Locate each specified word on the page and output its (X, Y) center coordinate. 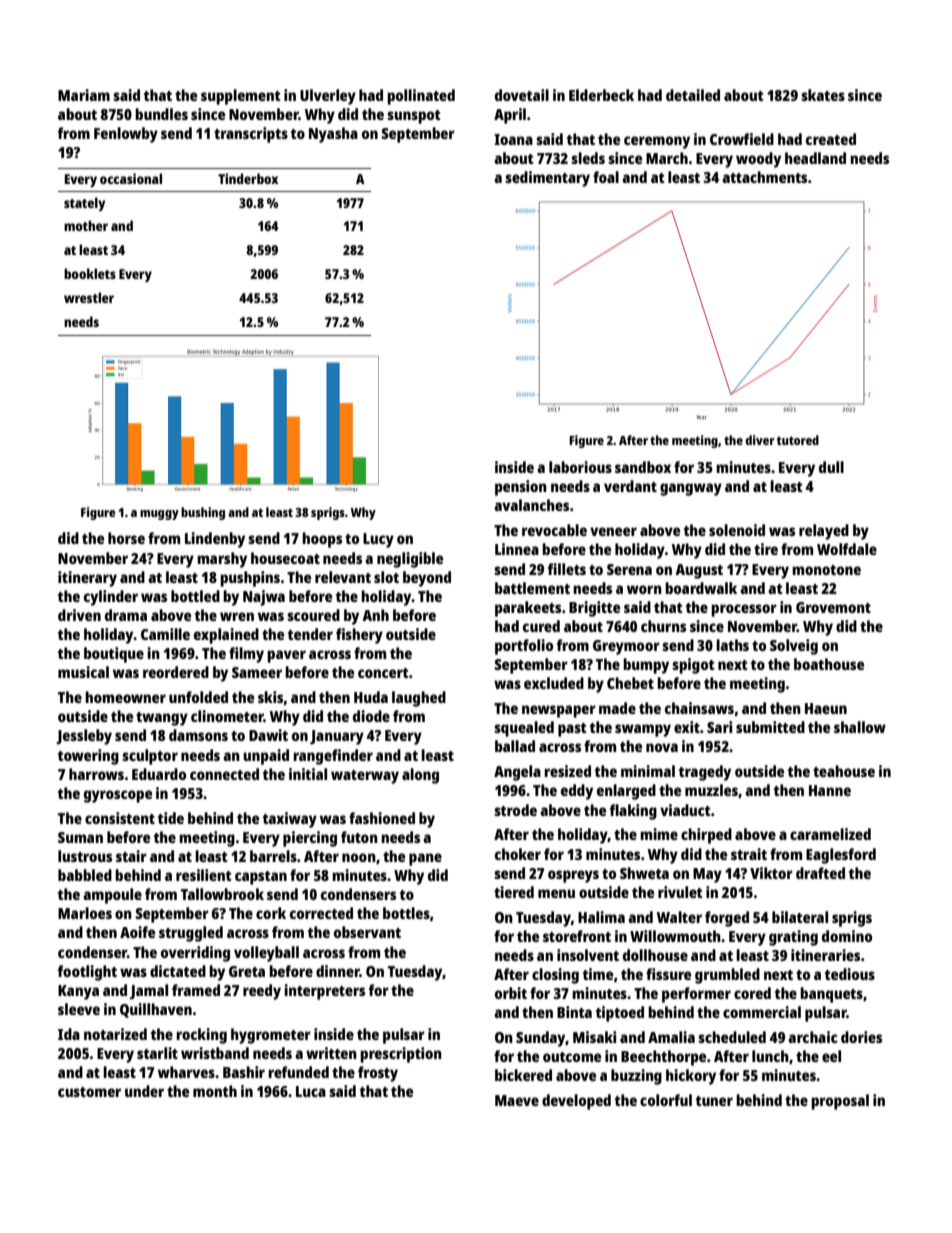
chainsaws (699, 708)
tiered (514, 892)
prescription (401, 1055)
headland (815, 158)
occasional (131, 178)
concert (383, 673)
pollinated (421, 97)
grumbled (727, 976)
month (215, 1091)
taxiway (290, 820)
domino (847, 936)
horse (126, 538)
